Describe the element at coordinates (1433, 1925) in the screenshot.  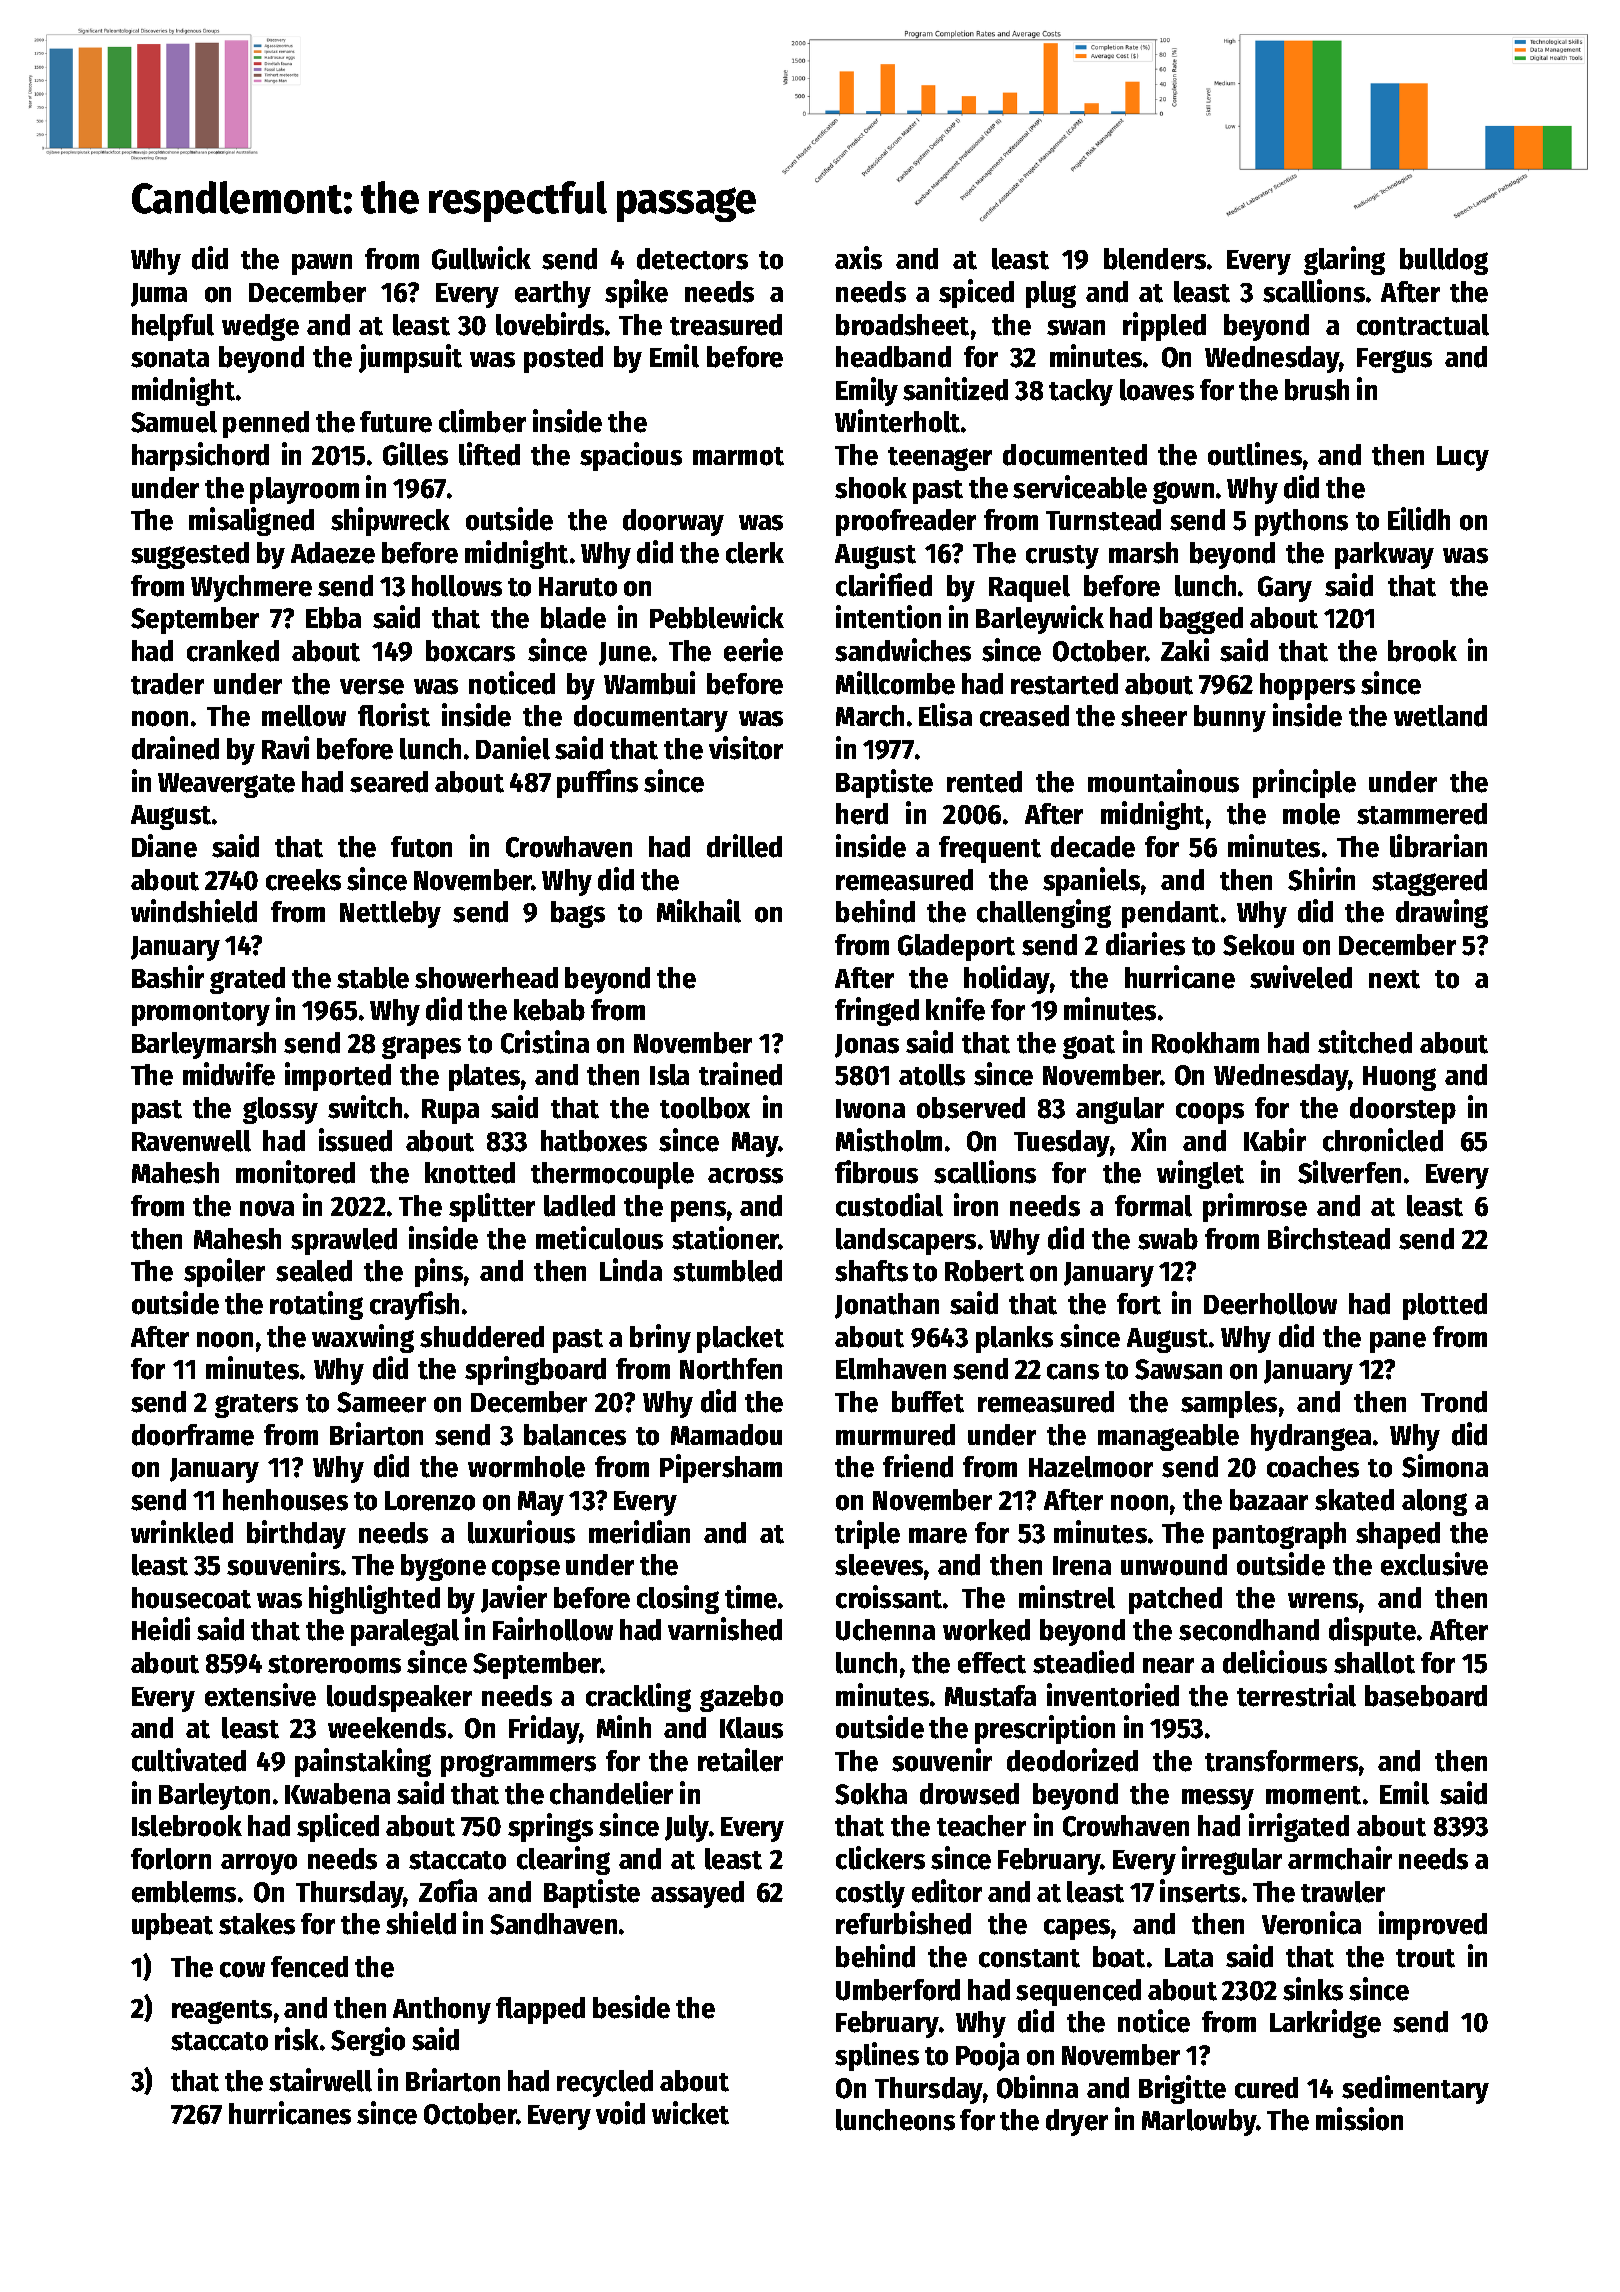
I see `improved` at that location.
